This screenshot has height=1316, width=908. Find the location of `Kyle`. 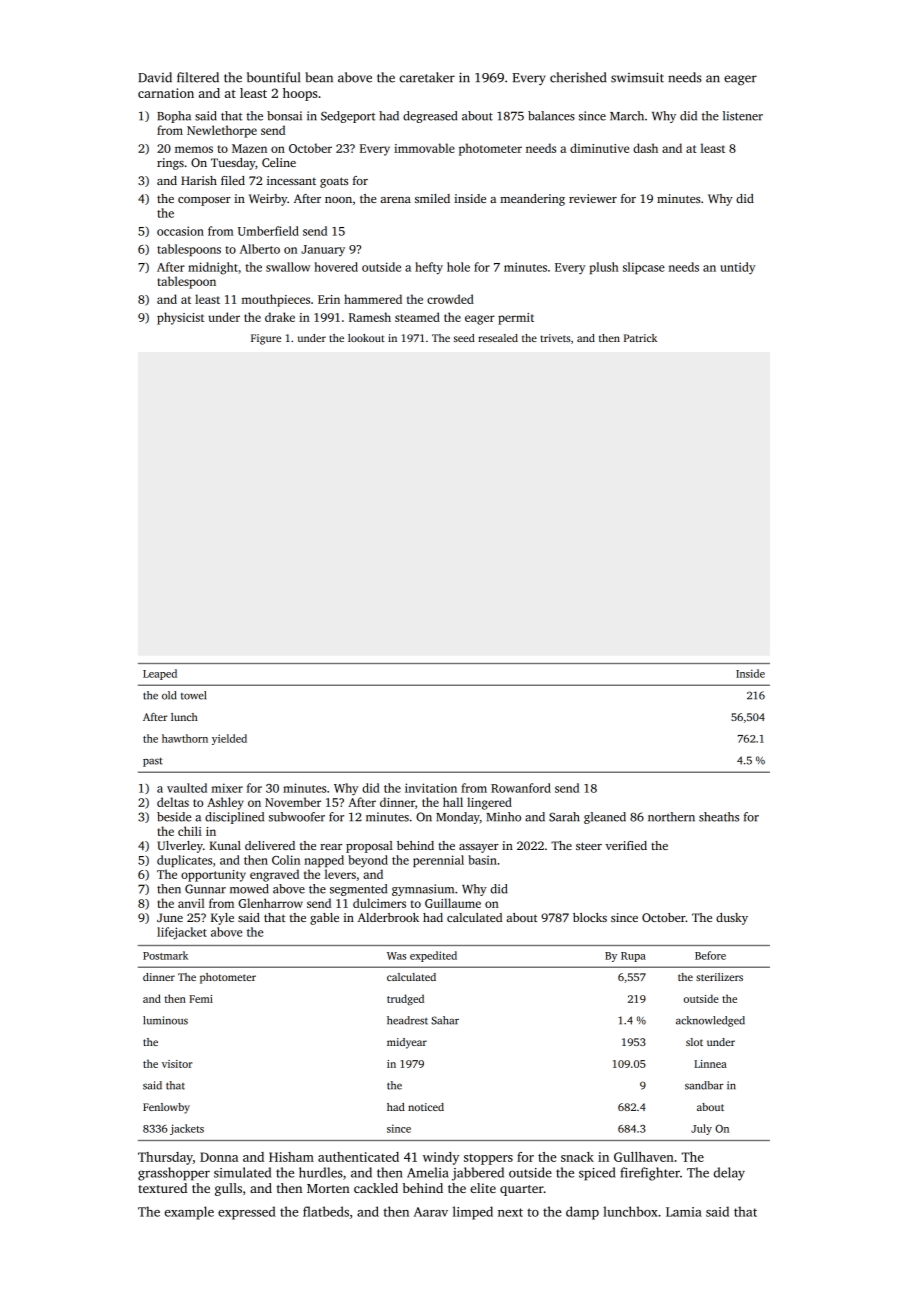

Kyle is located at coordinates (222, 919).
